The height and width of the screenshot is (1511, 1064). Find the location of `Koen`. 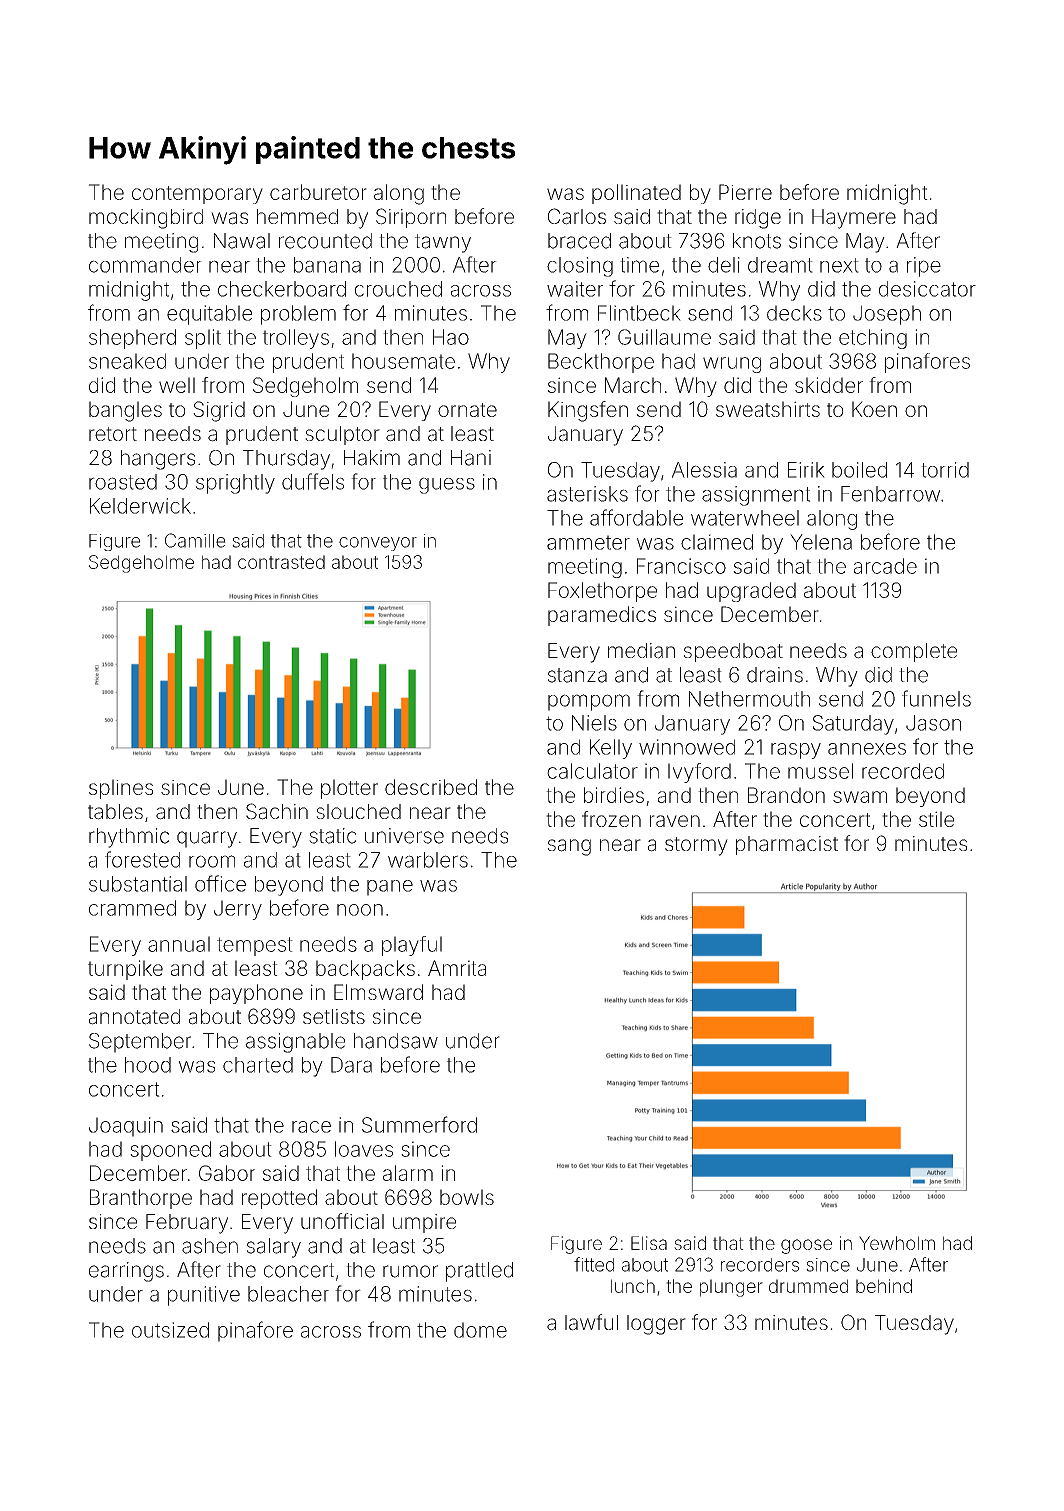

Koen is located at coordinates (874, 409).
